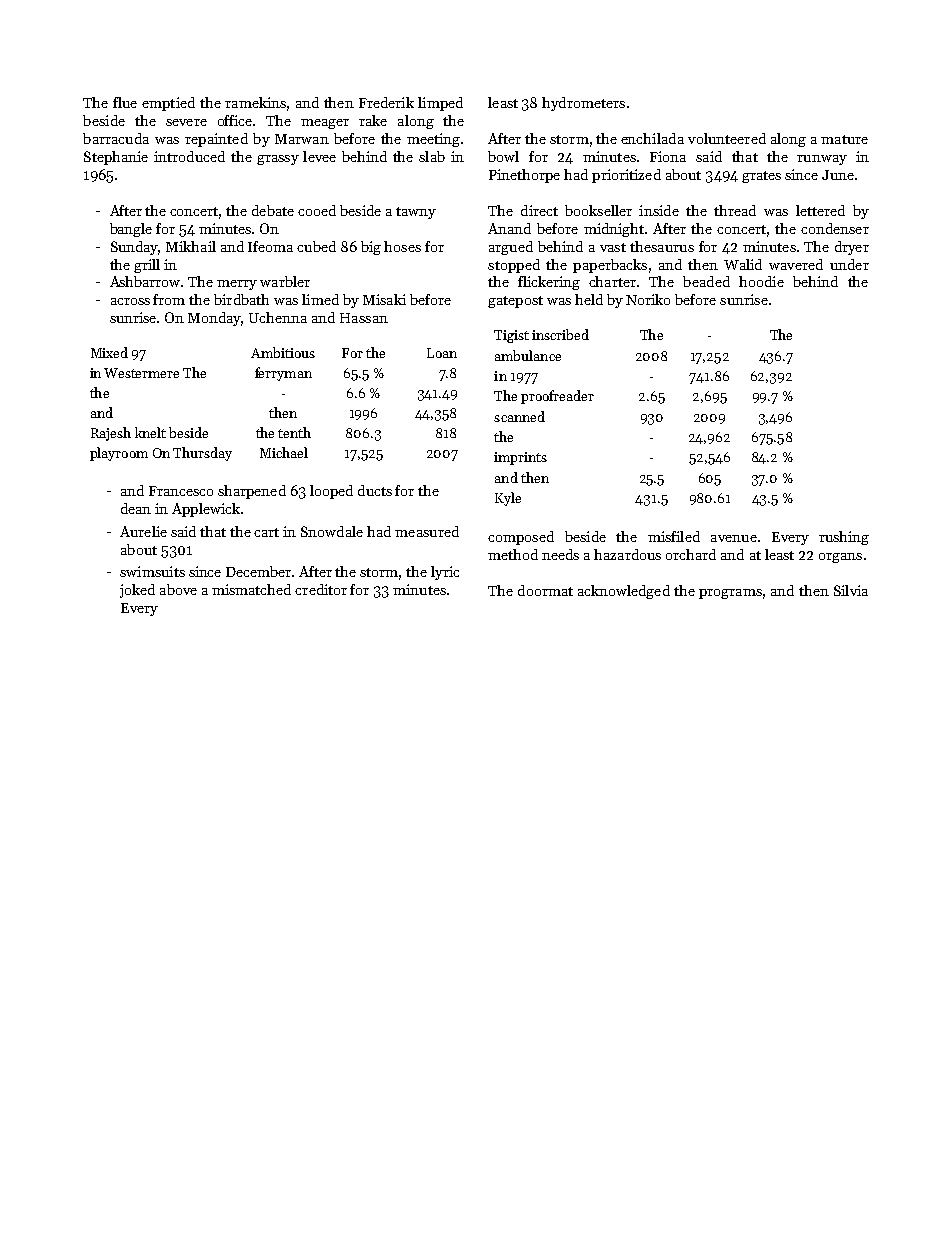 The height and width of the screenshot is (1233, 952). I want to click on severe, so click(186, 122).
